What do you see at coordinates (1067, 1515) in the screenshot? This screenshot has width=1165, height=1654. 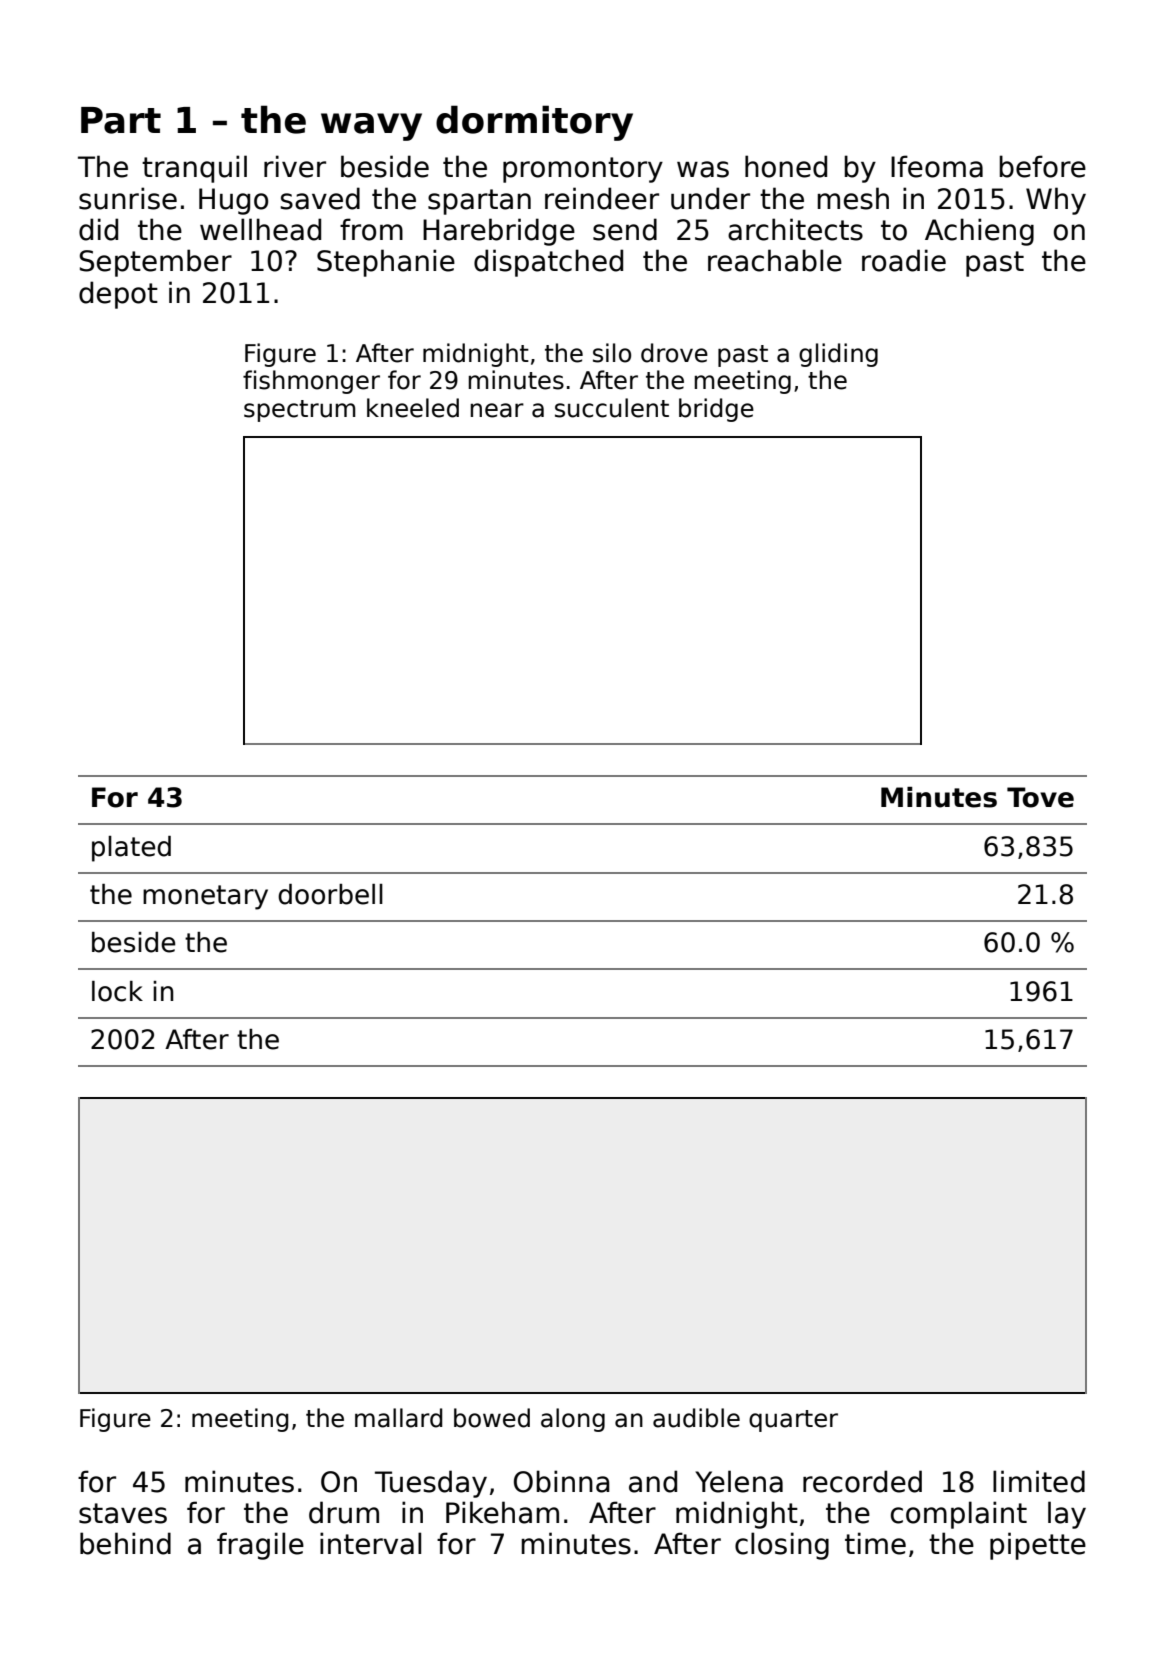 I see `lay` at bounding box center [1067, 1515].
